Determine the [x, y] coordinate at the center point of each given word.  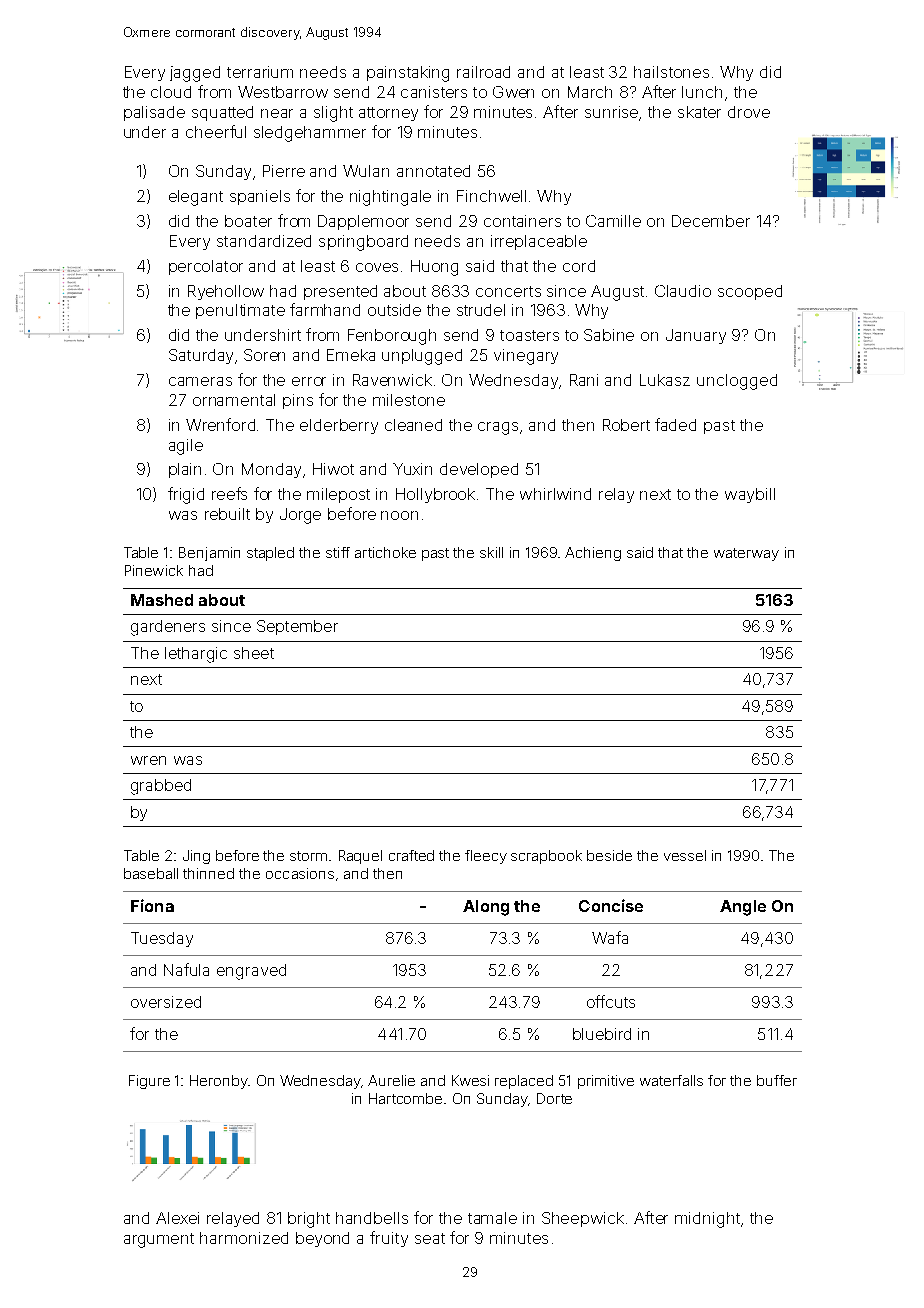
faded [675, 424]
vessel [685, 855]
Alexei [177, 1218]
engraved [251, 972]
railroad [483, 72]
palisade [154, 113]
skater [699, 112]
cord [579, 266]
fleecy [486, 857]
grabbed [161, 787]
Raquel [360, 857]
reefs [229, 493]
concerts [508, 291]
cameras [200, 381]
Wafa [610, 937]
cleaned [413, 425]
